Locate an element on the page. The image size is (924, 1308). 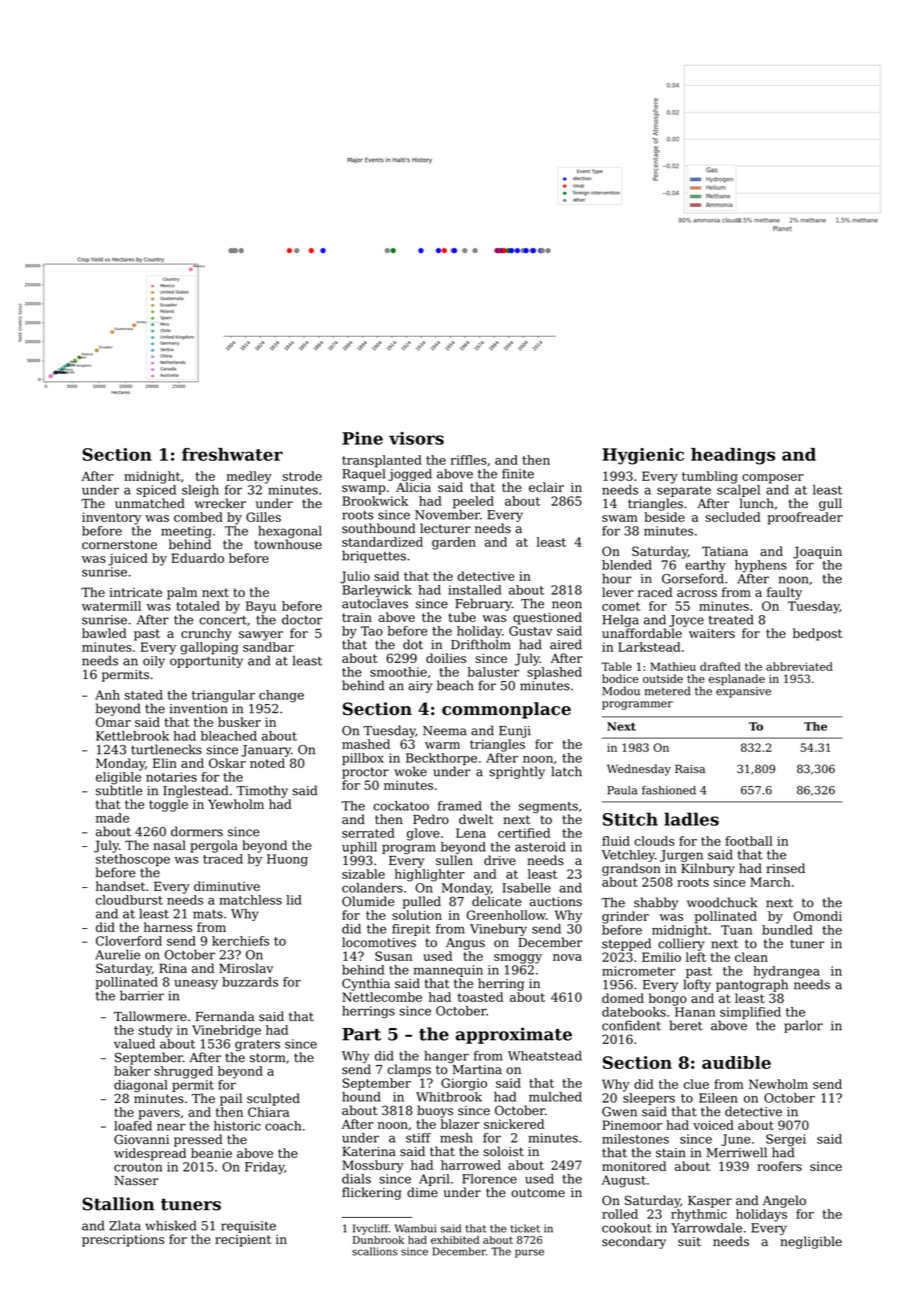
made is located at coordinates (112, 818).
